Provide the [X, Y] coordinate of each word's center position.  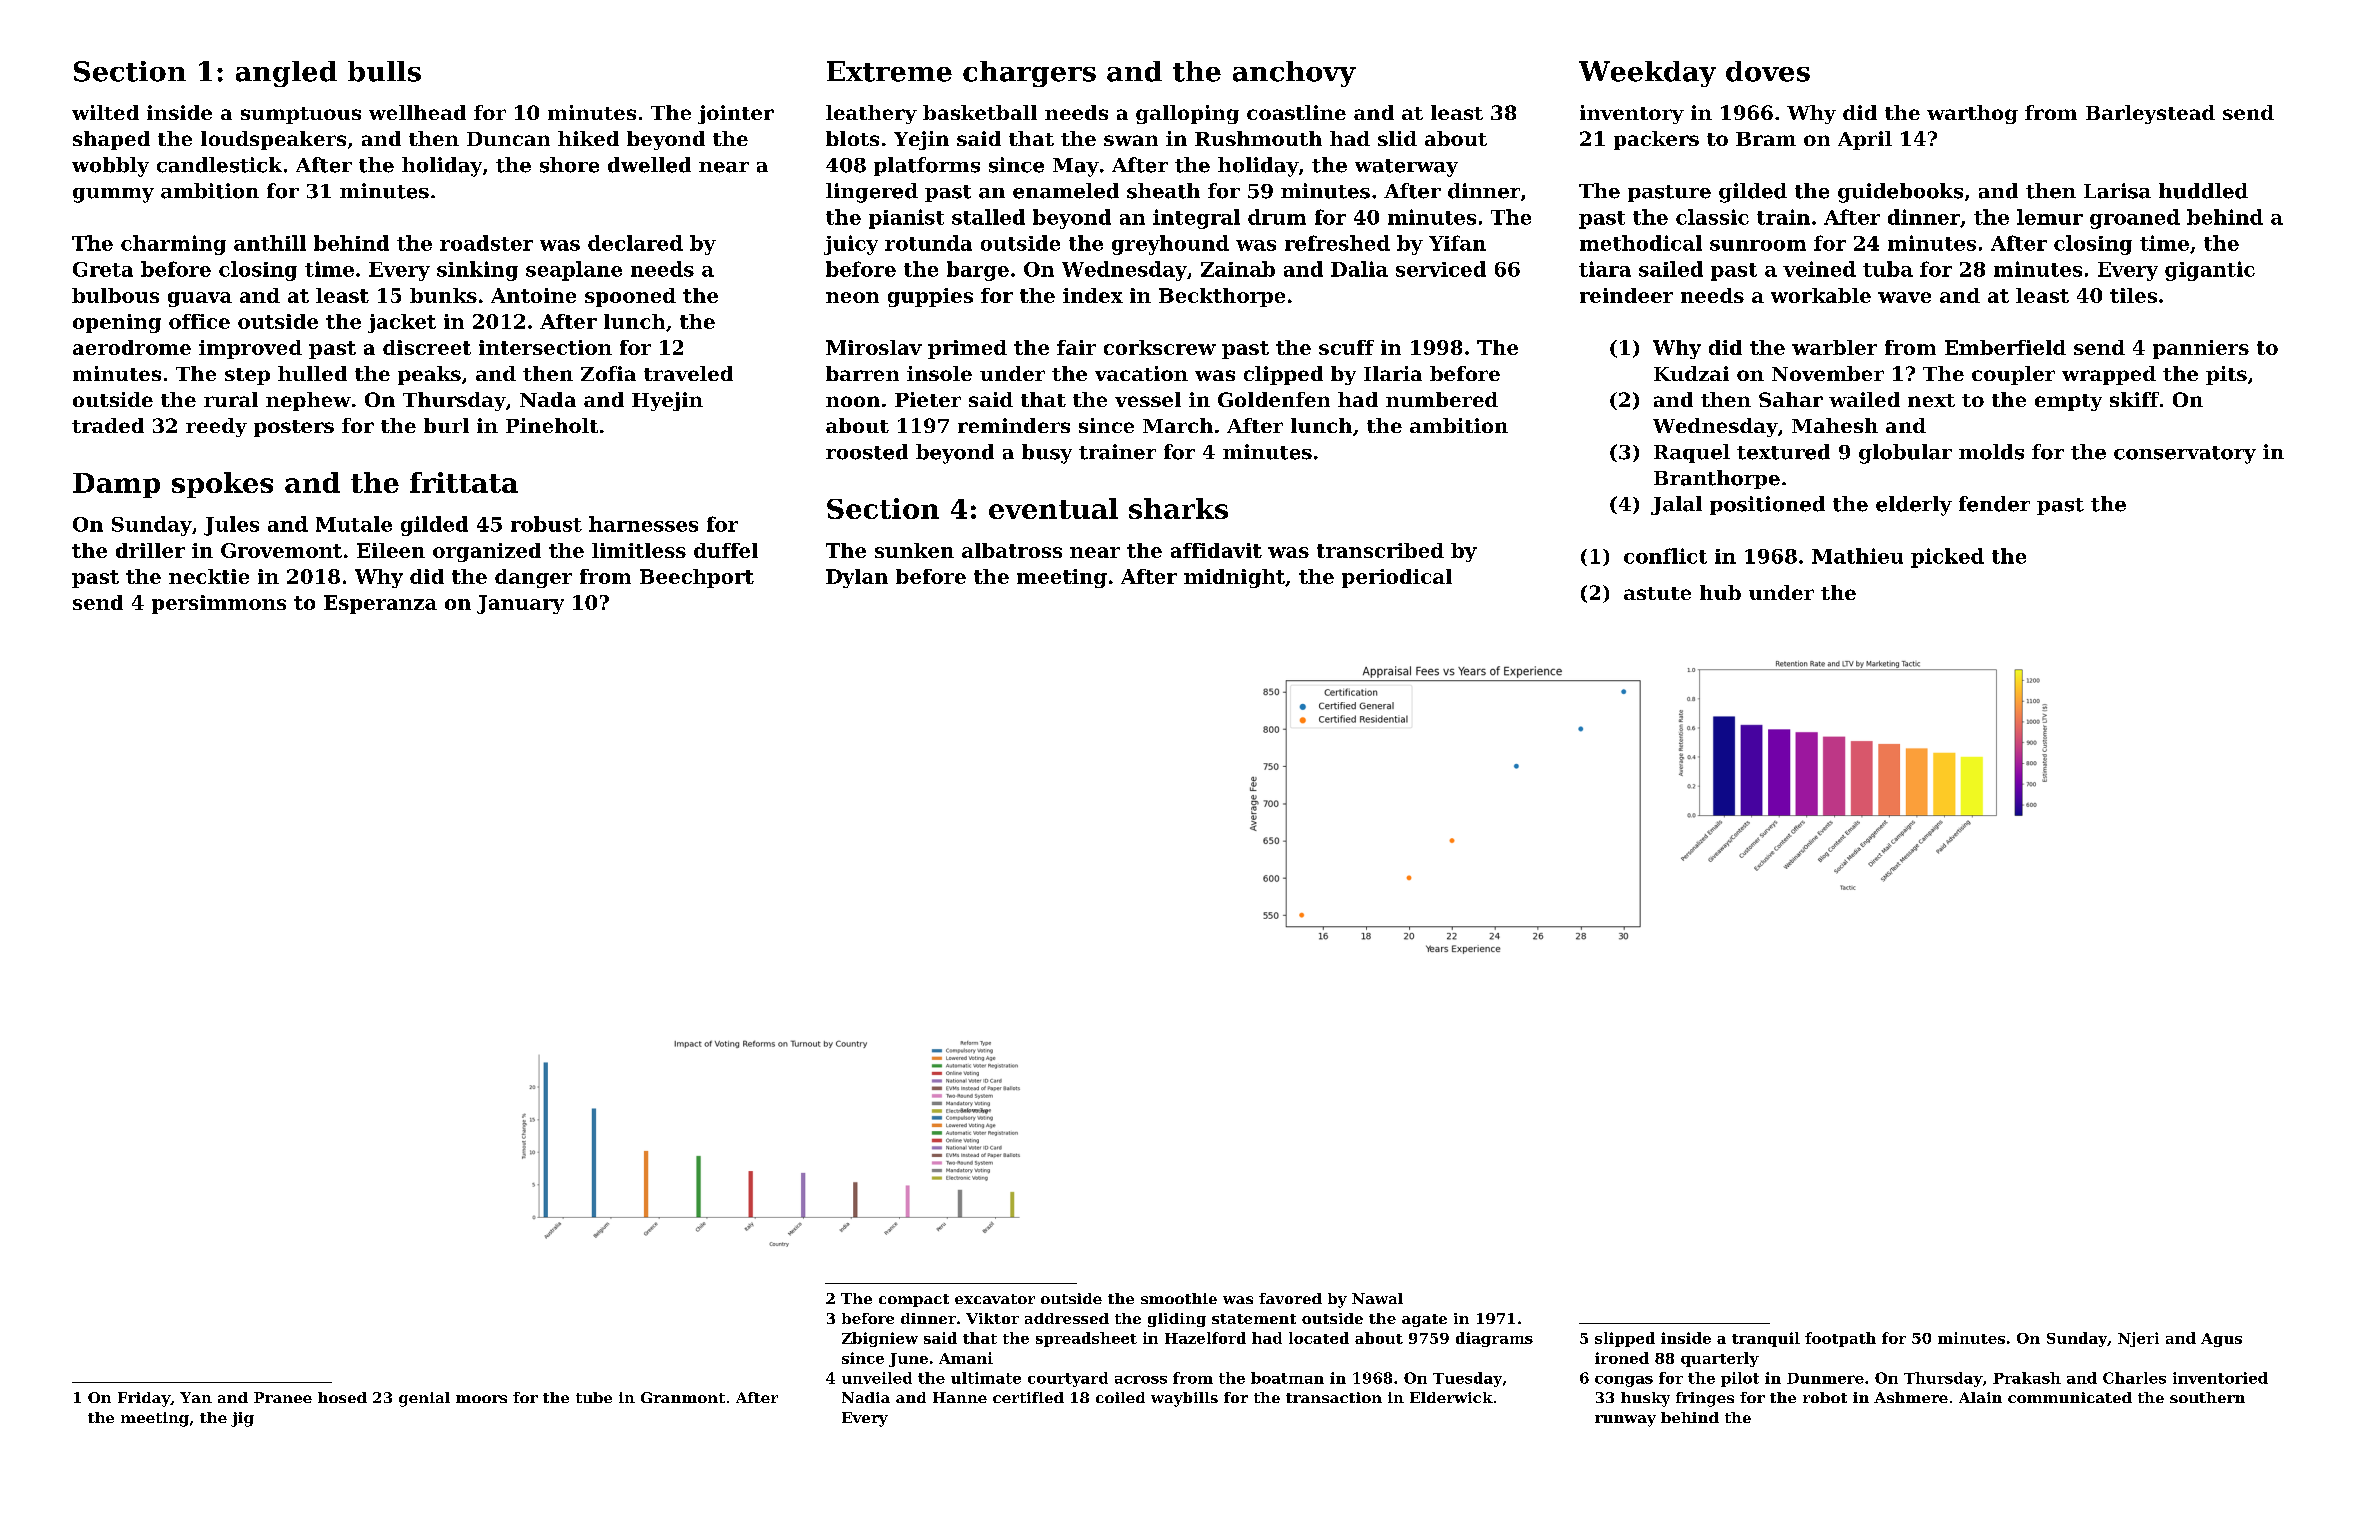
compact [914, 1300]
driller [150, 550]
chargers [1029, 74]
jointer [736, 114]
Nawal [1377, 1298]
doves [1768, 71]
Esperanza [380, 604]
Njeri [2138, 1339]
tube [594, 1397]
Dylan [857, 578]
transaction [1334, 1397]
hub [1720, 592]
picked [1947, 558]
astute [1657, 593]
